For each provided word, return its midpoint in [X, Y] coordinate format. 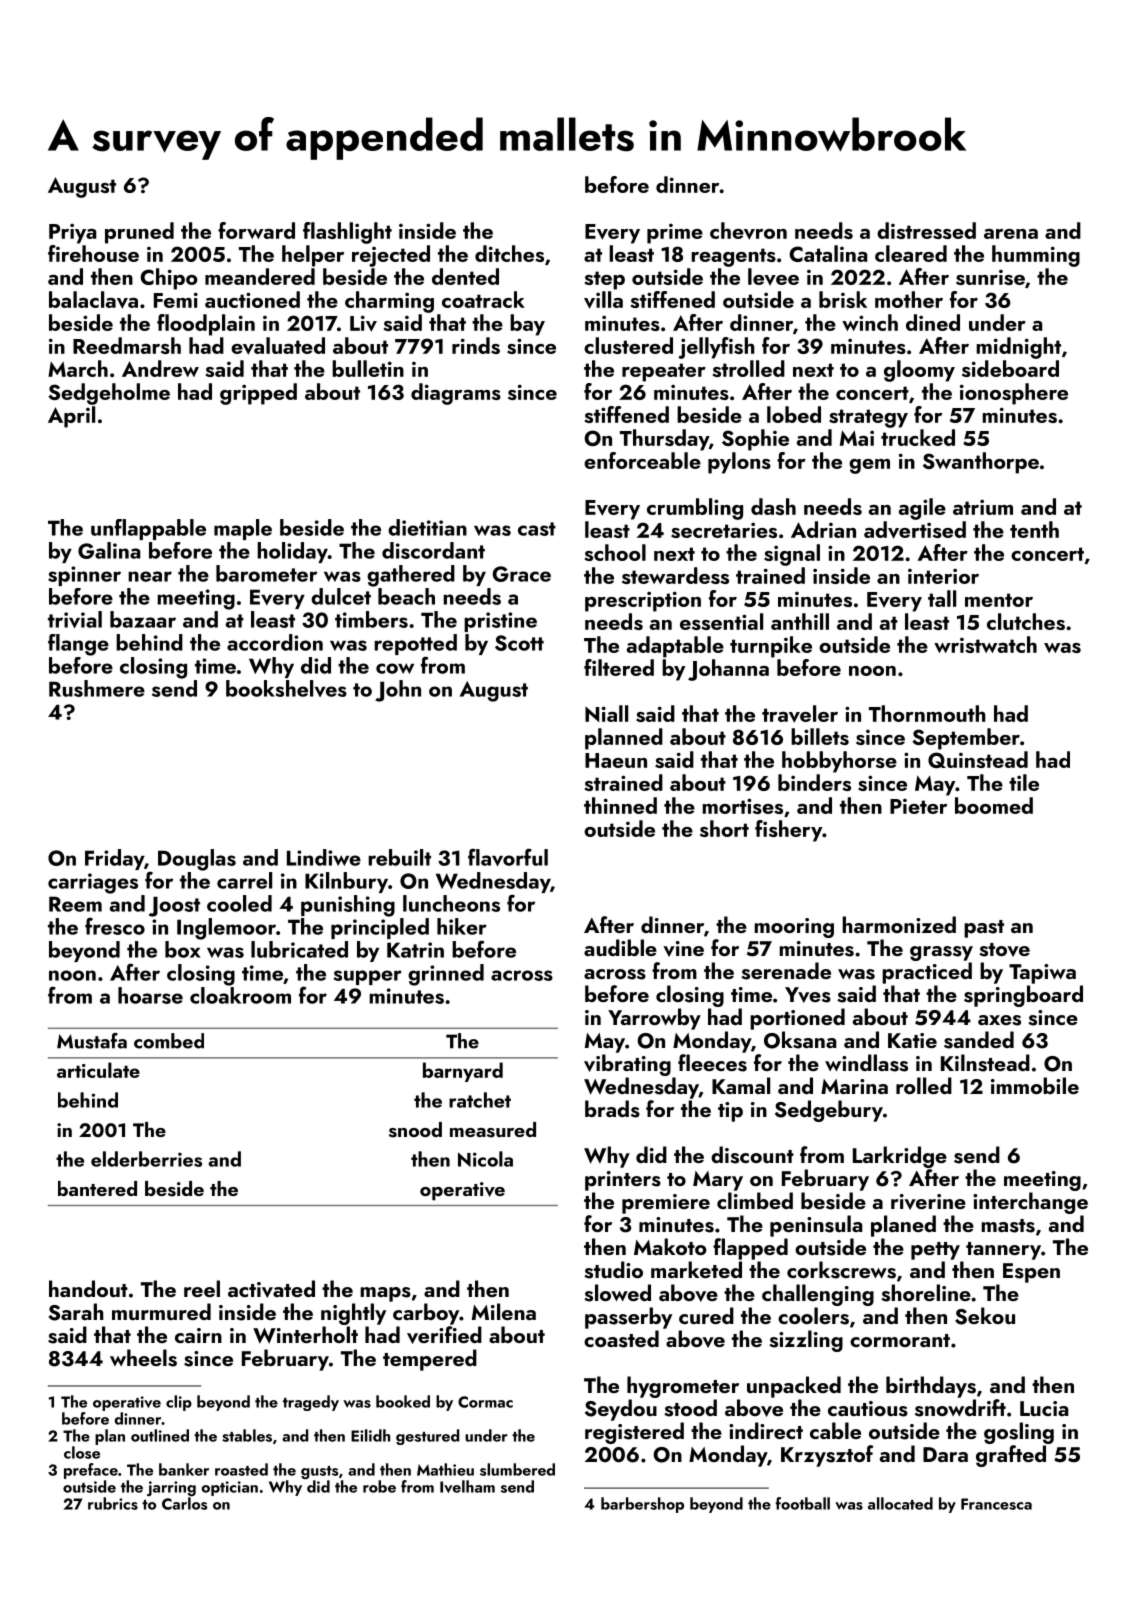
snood [415, 1130]
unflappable [148, 529]
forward [256, 230]
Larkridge [900, 1157]
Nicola [485, 1159]
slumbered [517, 1469]
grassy [941, 953]
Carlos [184, 1503]
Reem [75, 904]
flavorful [508, 857]
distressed [926, 230]
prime [675, 234]
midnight [1018, 348]
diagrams [456, 394]
